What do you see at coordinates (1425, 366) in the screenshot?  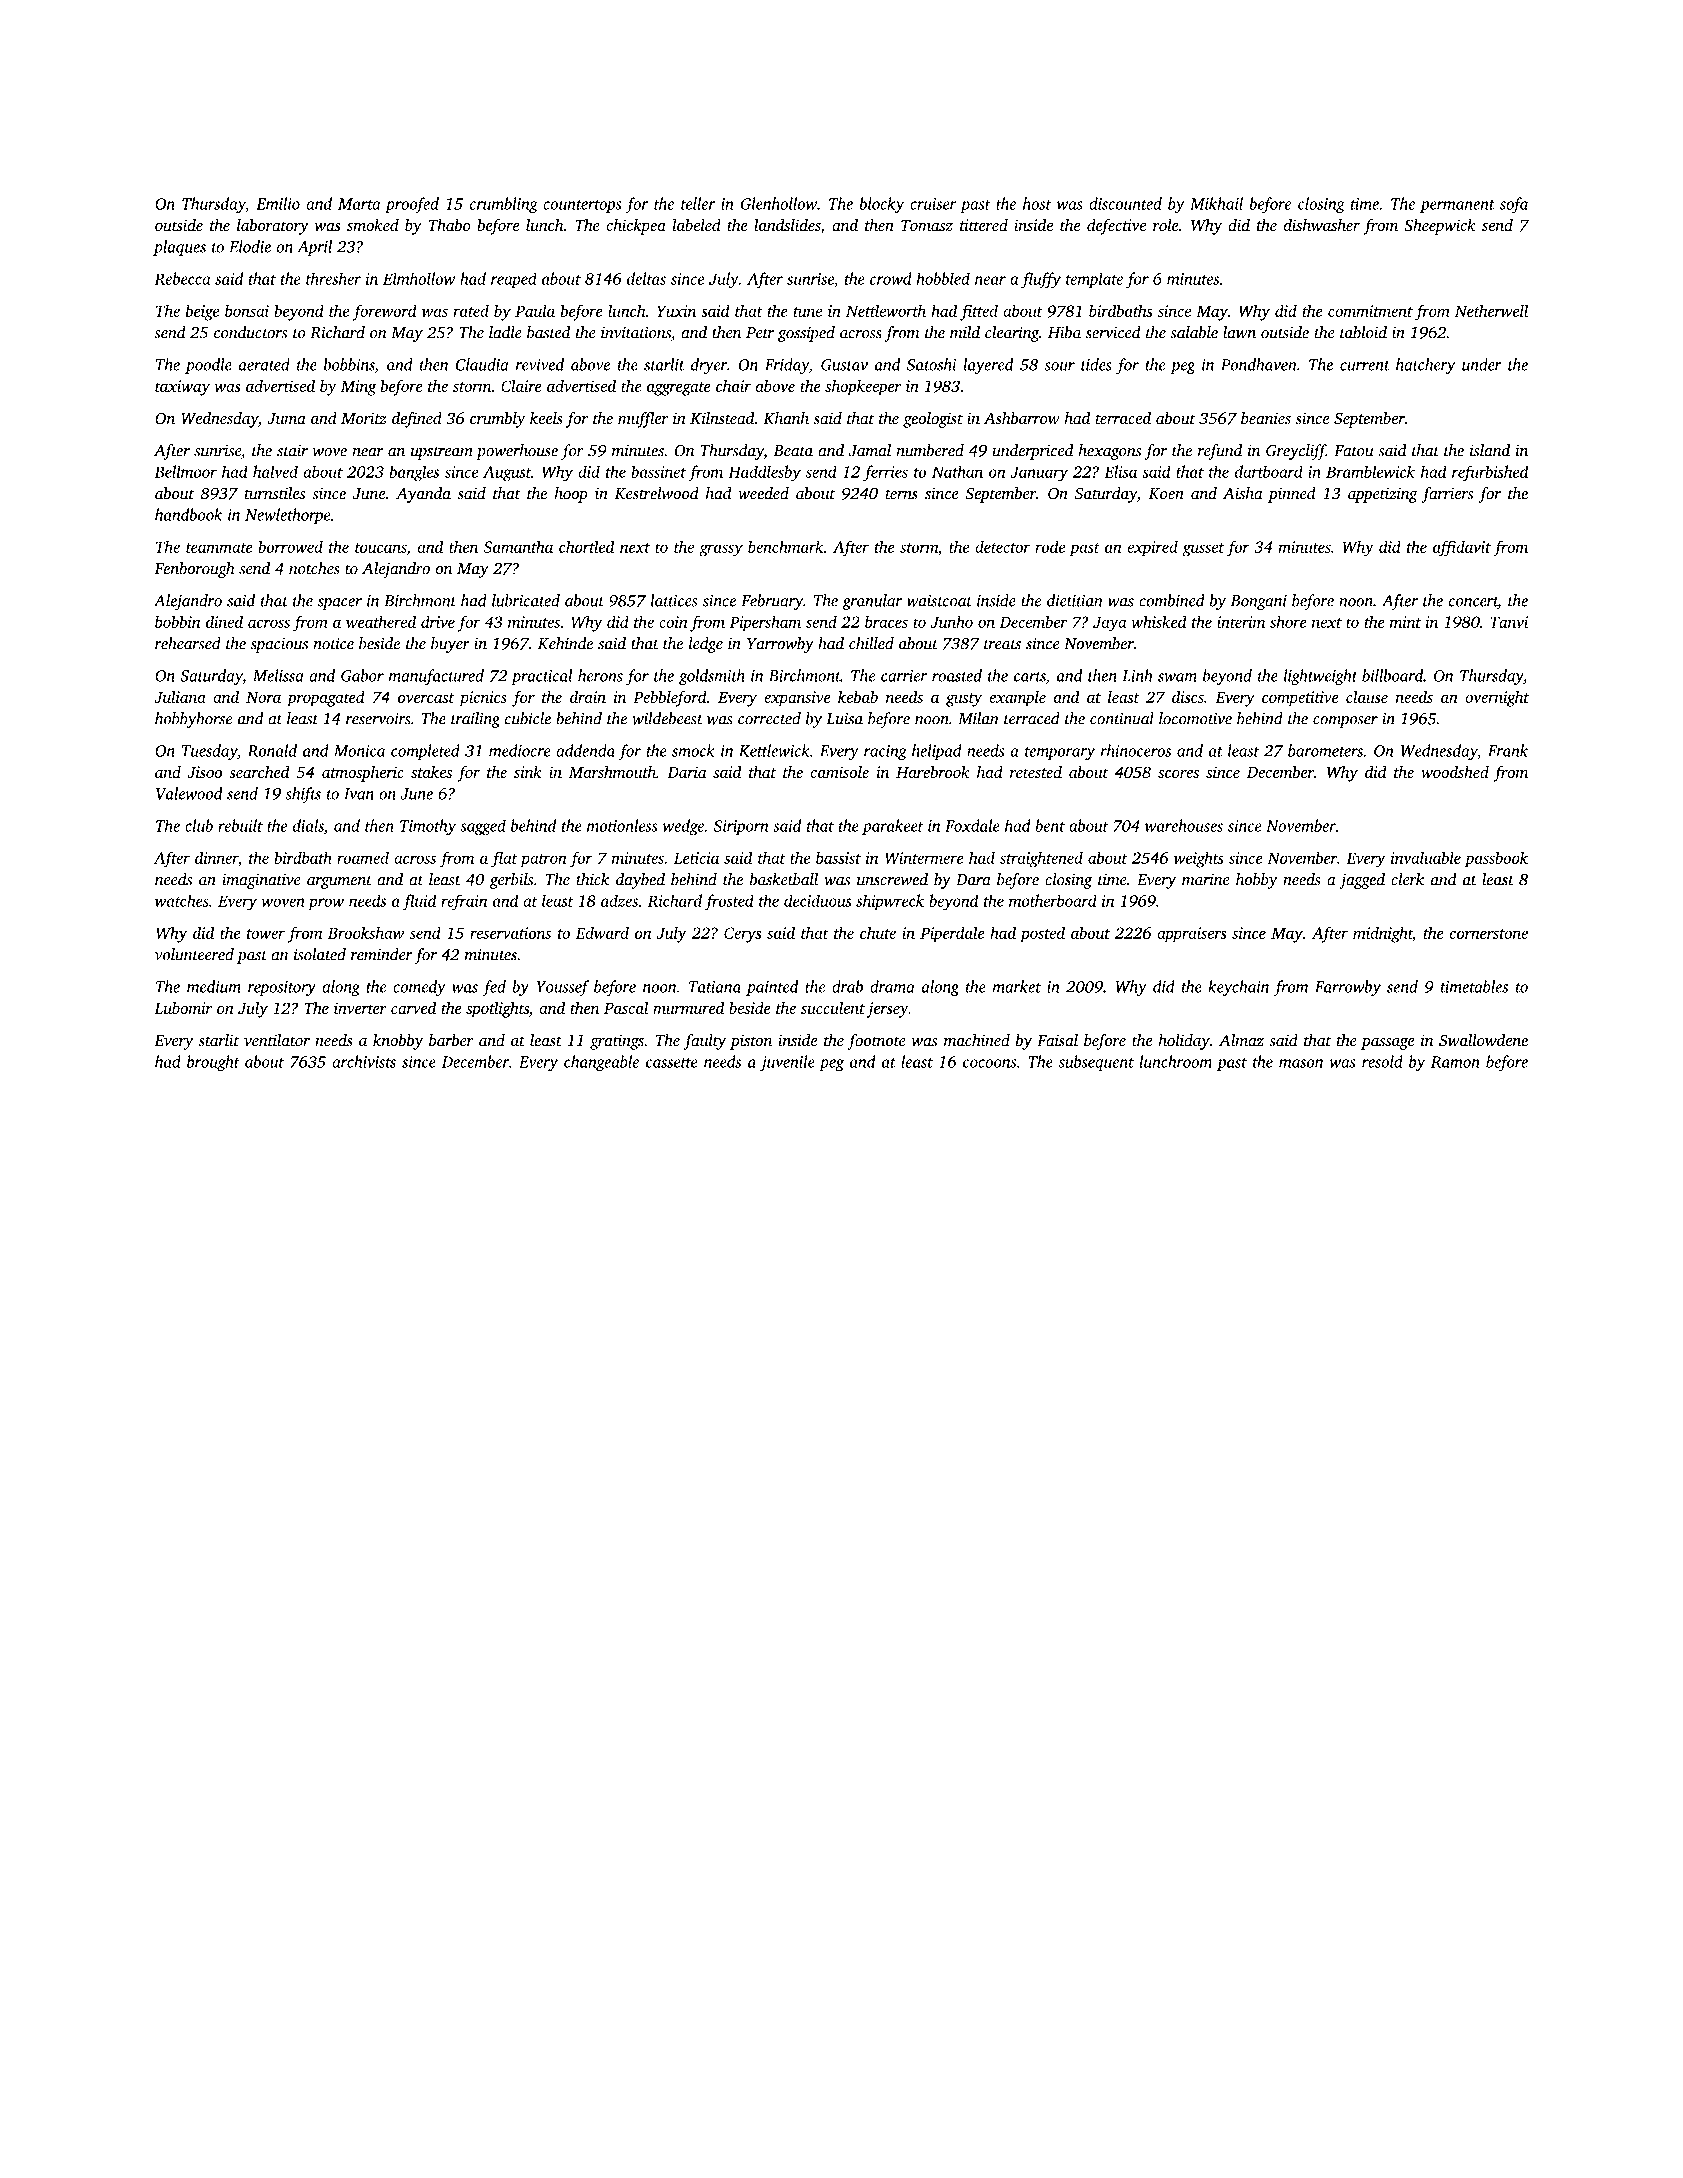 I see `hatchery` at bounding box center [1425, 366].
